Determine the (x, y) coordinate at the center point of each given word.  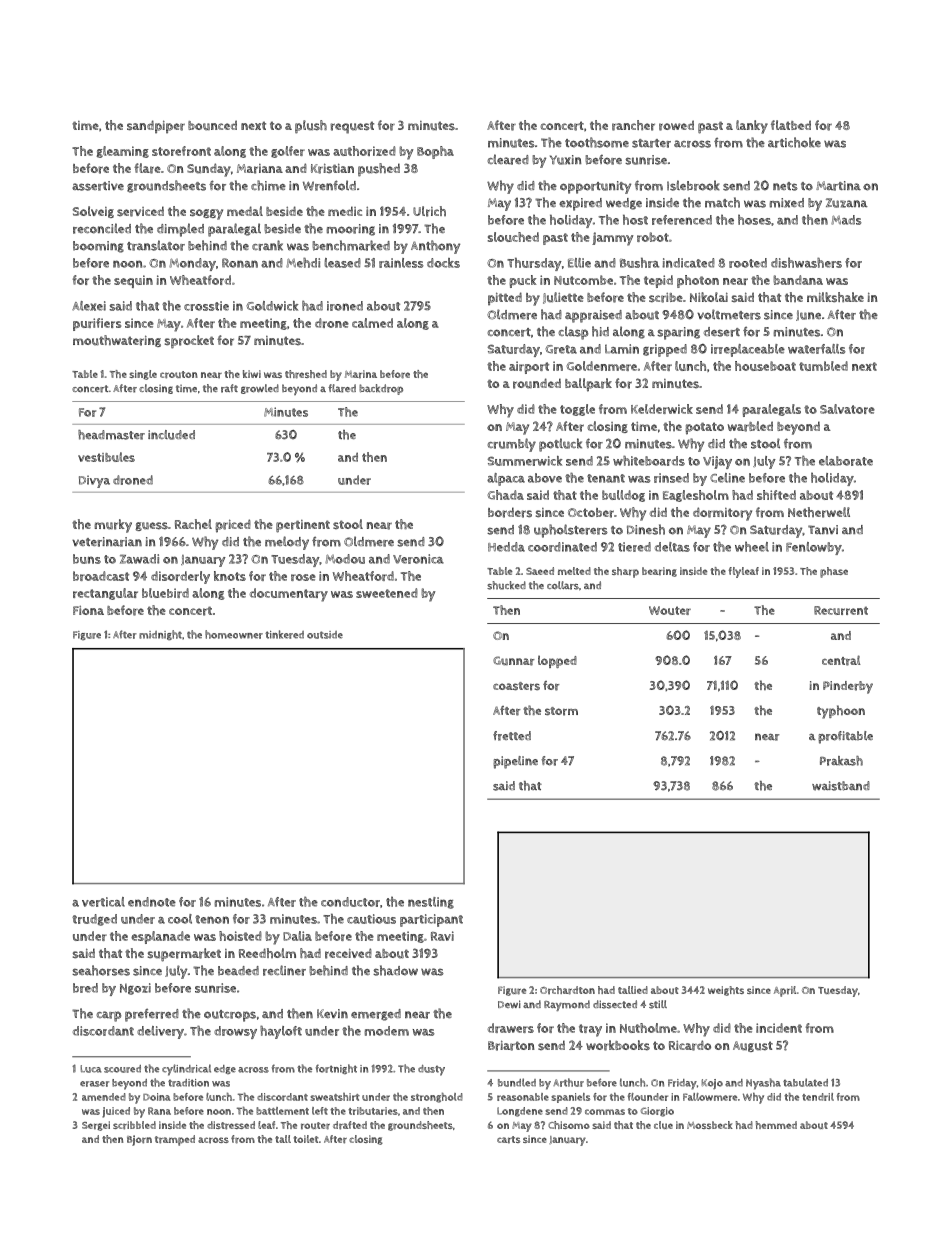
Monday (192, 264)
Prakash (841, 761)
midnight (160, 635)
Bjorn (139, 1140)
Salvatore (847, 409)
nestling (431, 903)
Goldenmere (601, 366)
